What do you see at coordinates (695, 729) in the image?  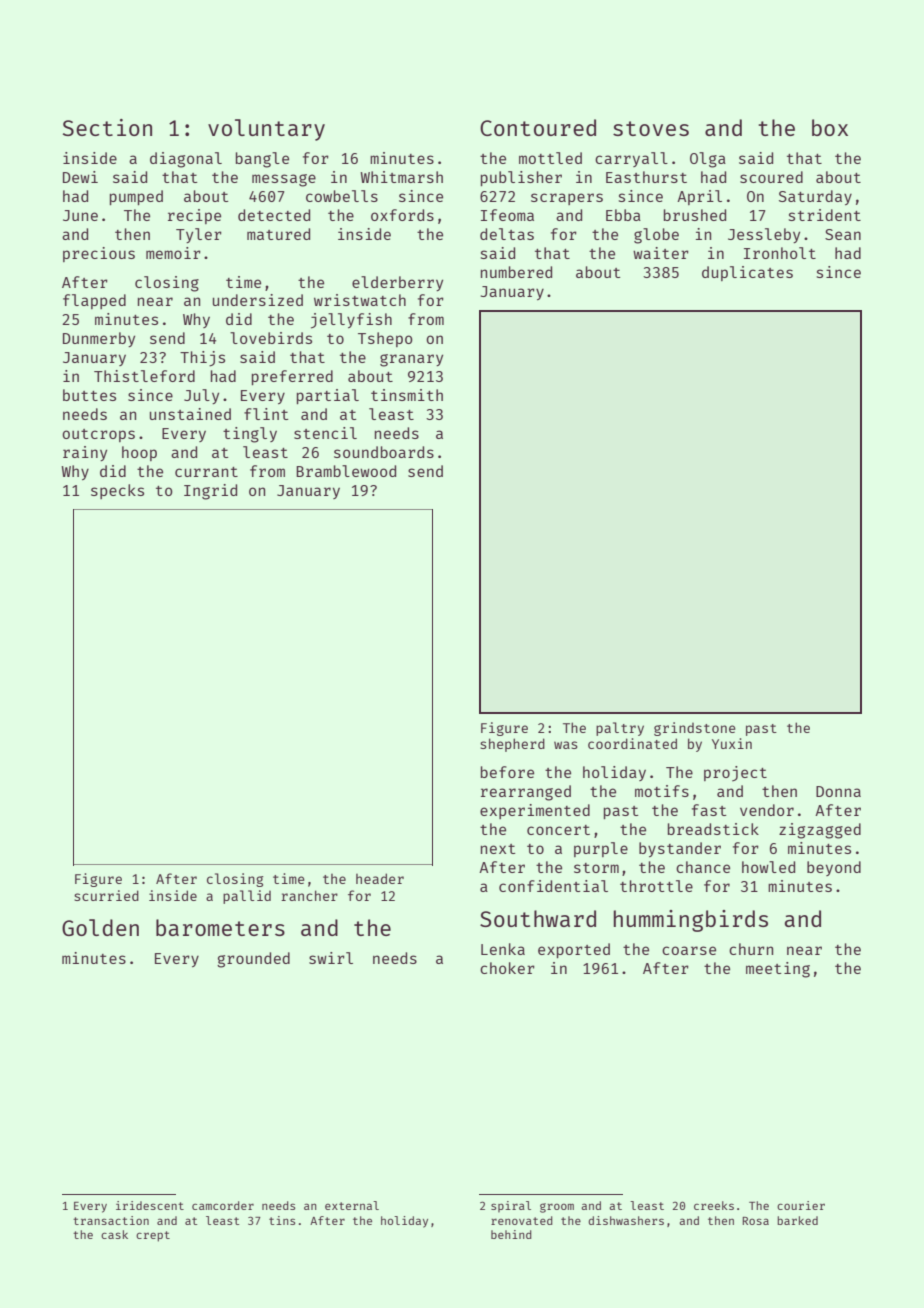 I see `grindstone` at bounding box center [695, 729].
